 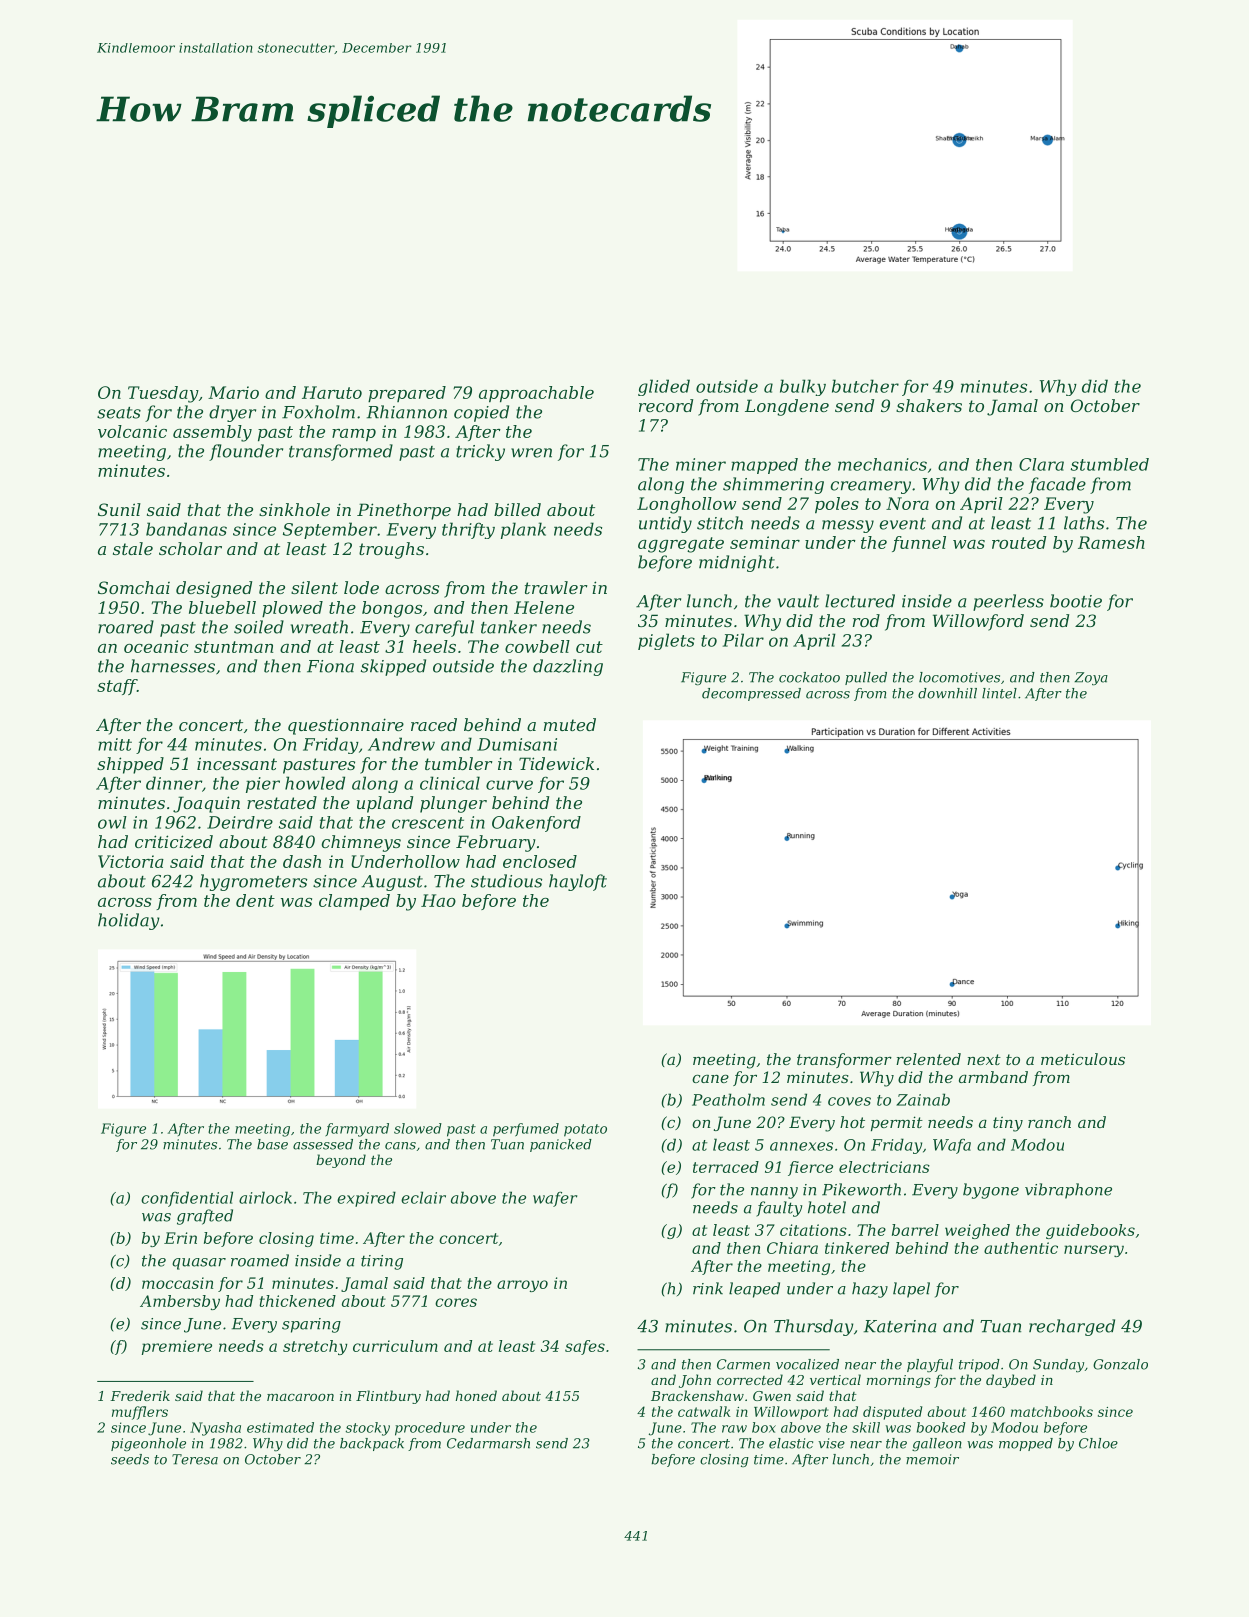 What do you see at coordinates (803, 387) in the screenshot?
I see `bulky` at bounding box center [803, 387].
